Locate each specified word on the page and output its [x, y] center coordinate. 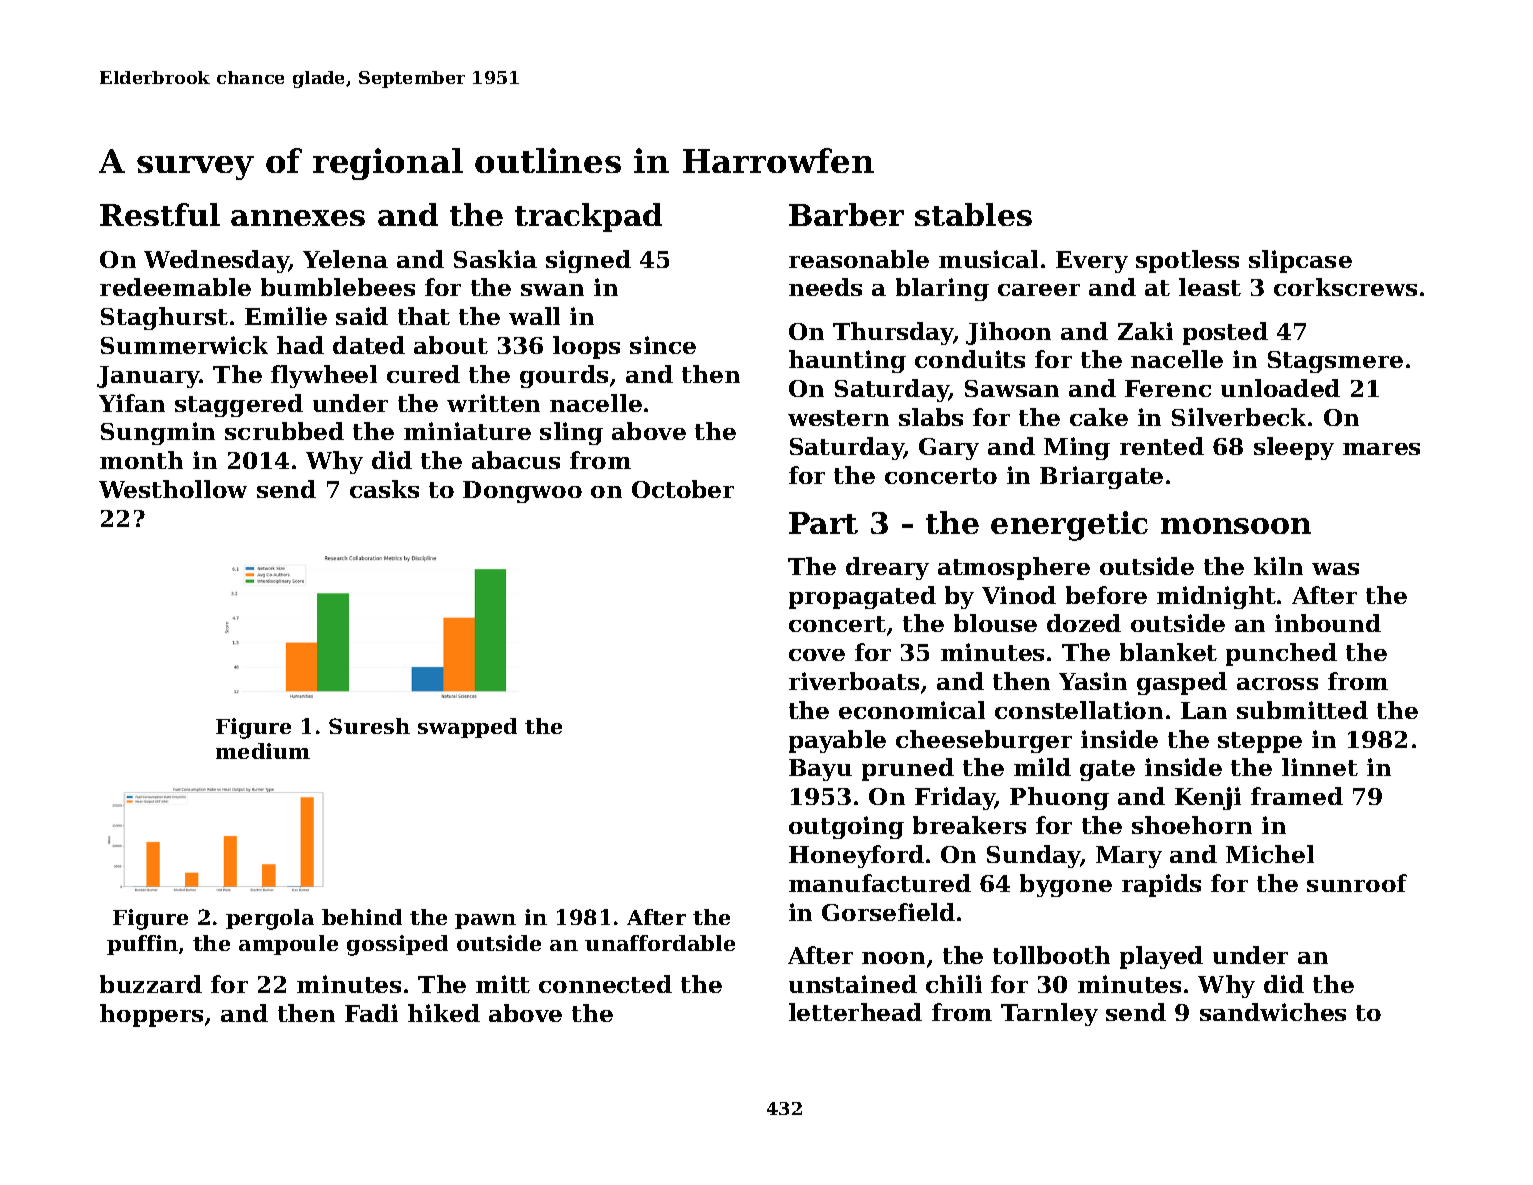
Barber [846, 214]
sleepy [1294, 448]
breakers [969, 825]
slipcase [1300, 261]
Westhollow [173, 489]
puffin [142, 945]
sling [571, 433]
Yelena [345, 259]
